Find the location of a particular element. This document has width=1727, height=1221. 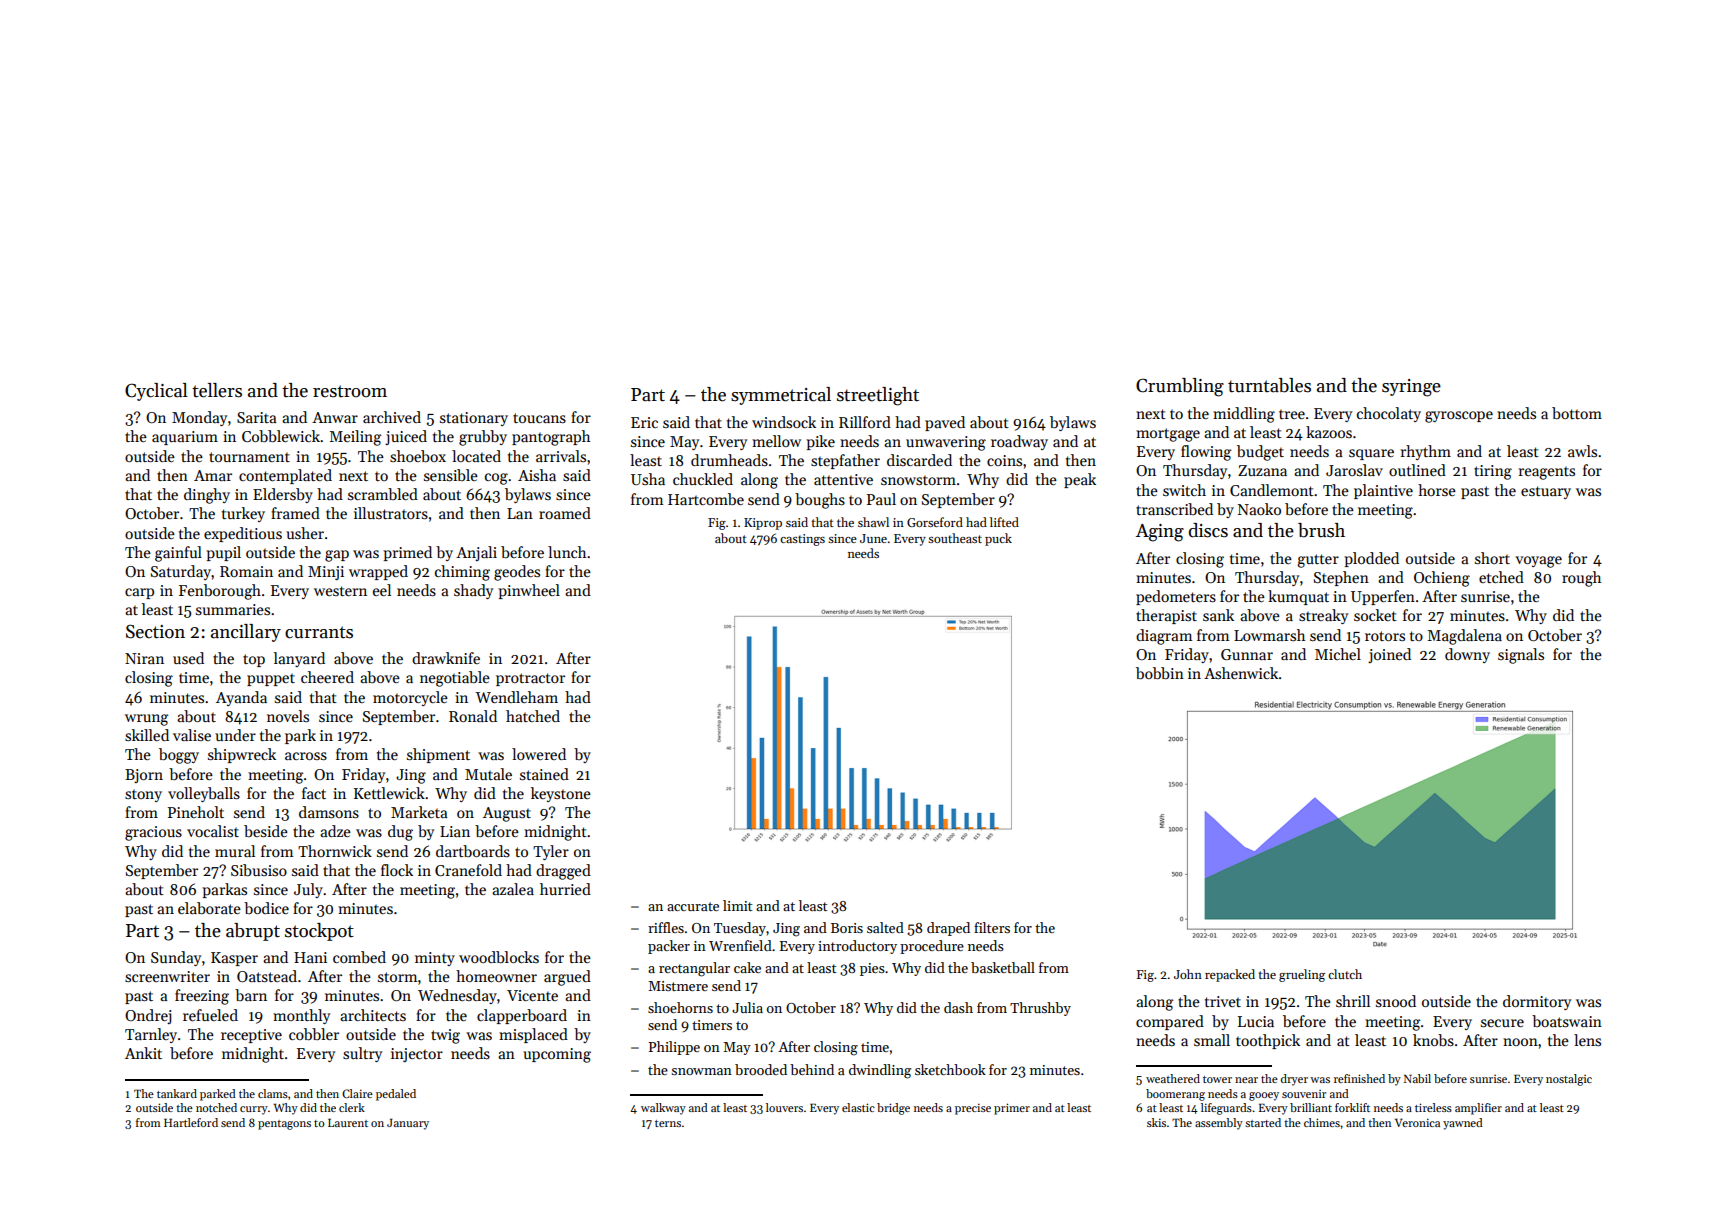

syringe is located at coordinates (1411, 388).
